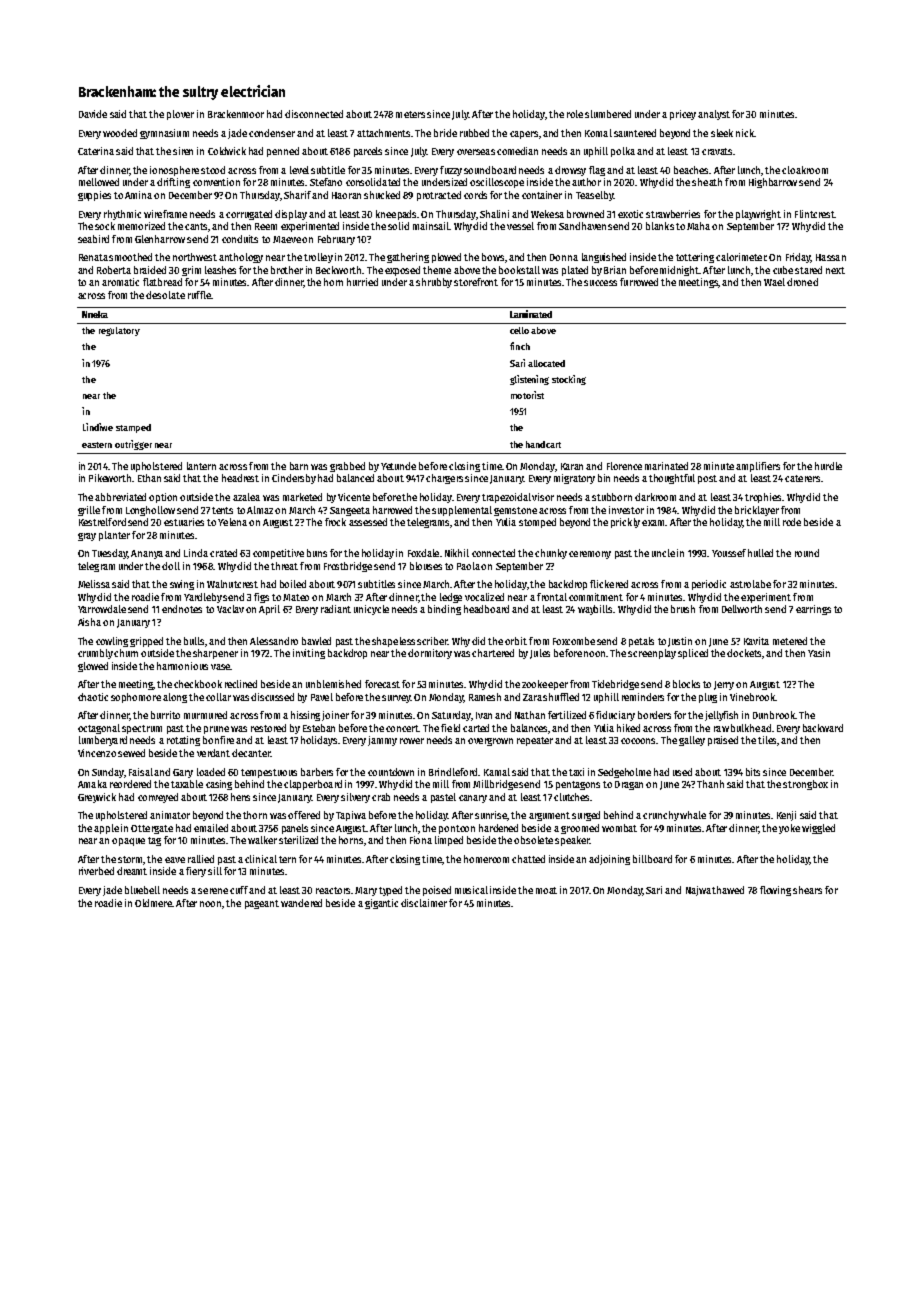  What do you see at coordinates (99, 729) in the image?
I see `octagonal` at bounding box center [99, 729].
